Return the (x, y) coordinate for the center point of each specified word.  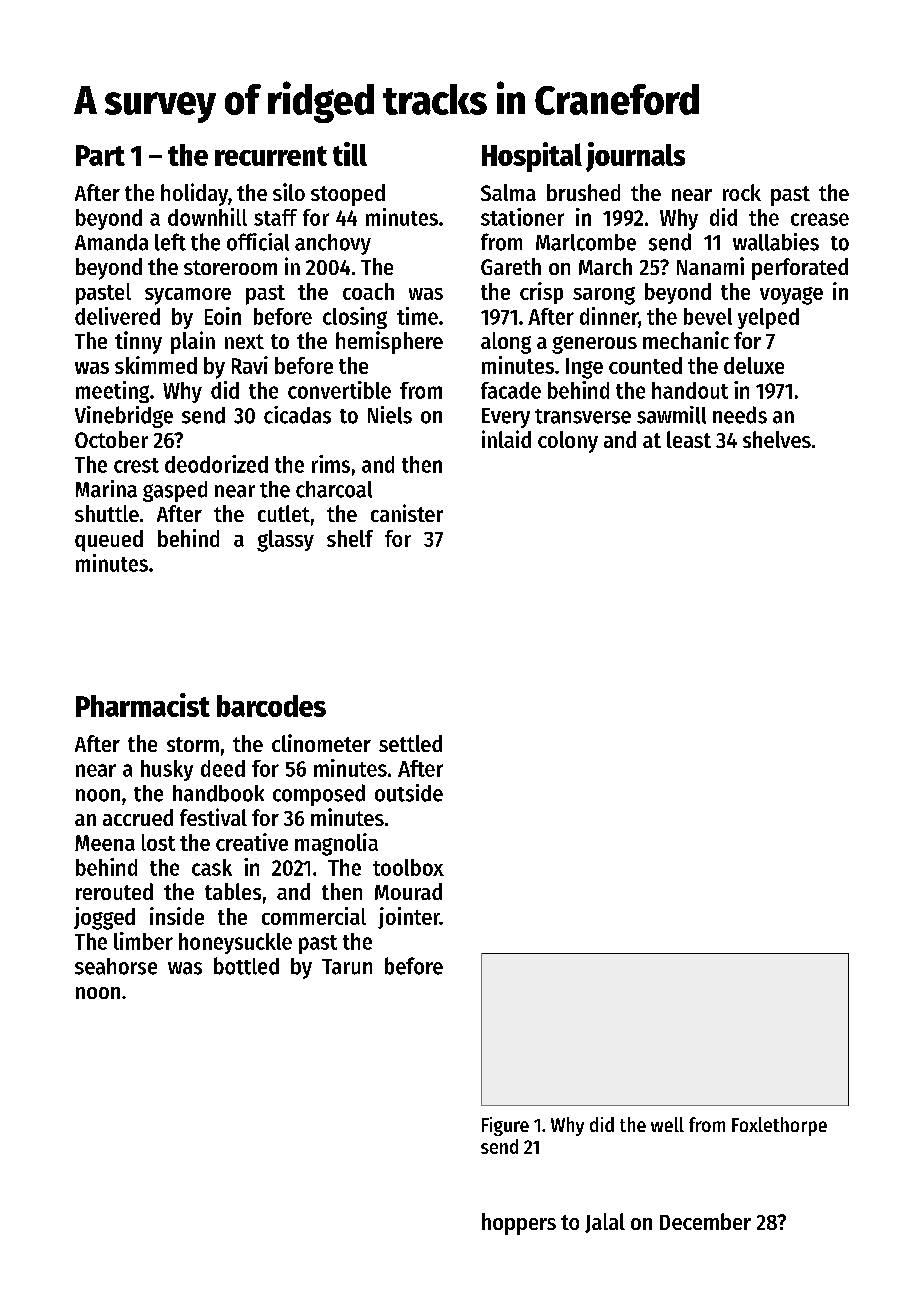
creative (252, 842)
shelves (777, 439)
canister (407, 513)
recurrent (271, 156)
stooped (348, 195)
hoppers (519, 1224)
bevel (708, 316)
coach (368, 291)
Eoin (223, 316)
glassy (285, 541)
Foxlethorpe (779, 1126)
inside (177, 916)
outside (409, 793)
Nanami (710, 266)
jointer (409, 918)
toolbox (408, 867)
